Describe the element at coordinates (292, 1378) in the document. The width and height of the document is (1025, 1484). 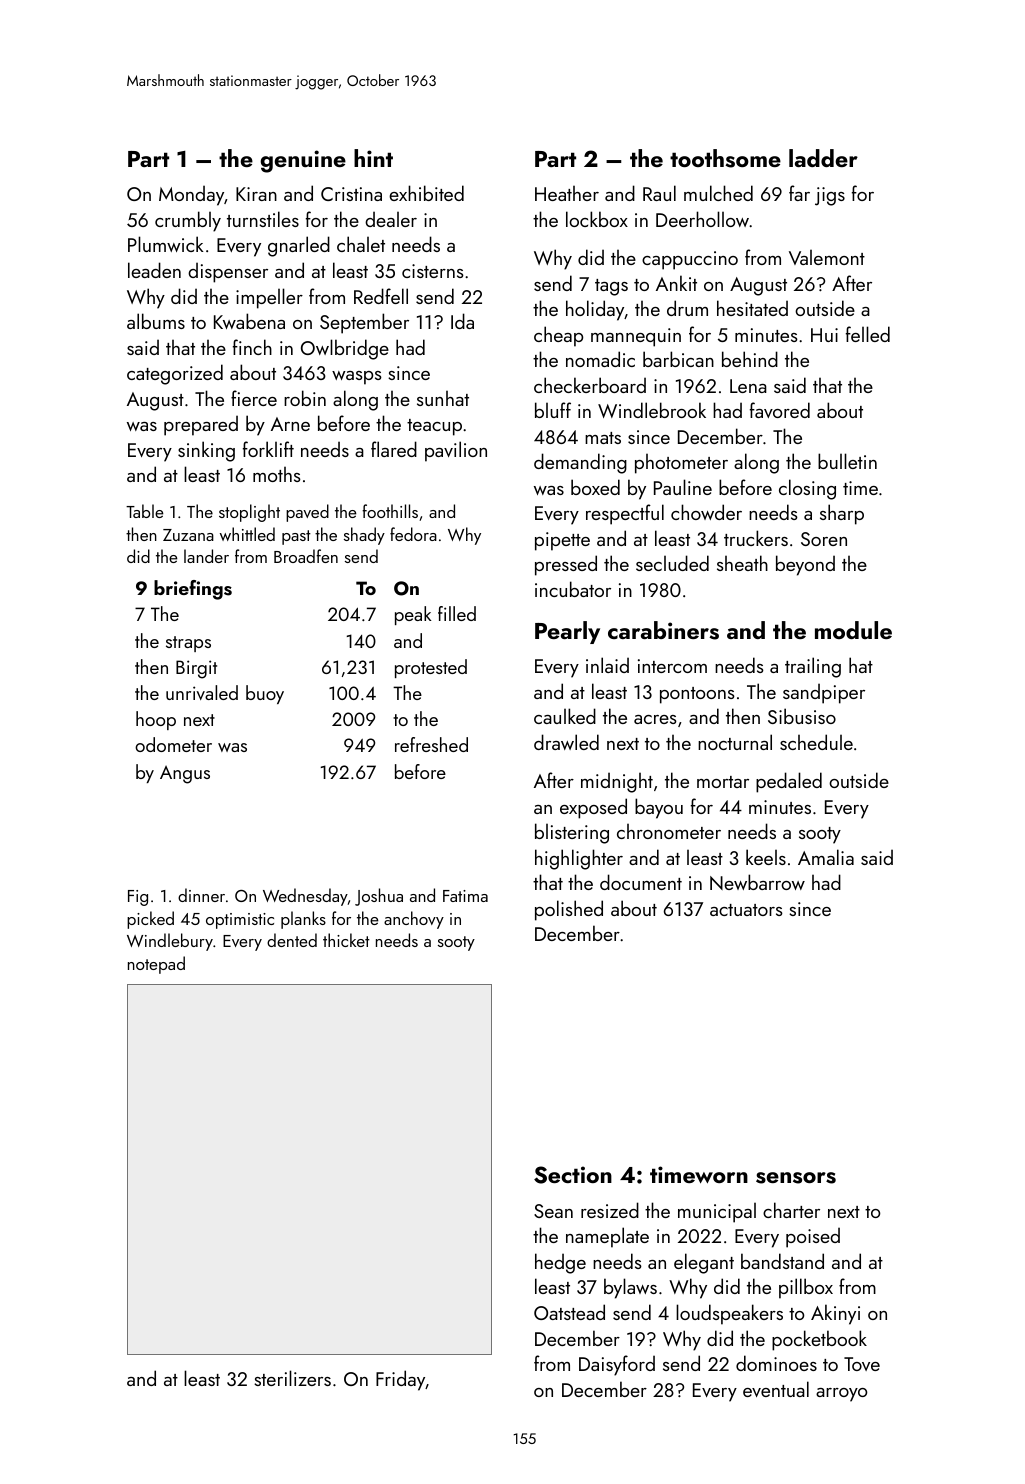
I see `sterilizers` at that location.
